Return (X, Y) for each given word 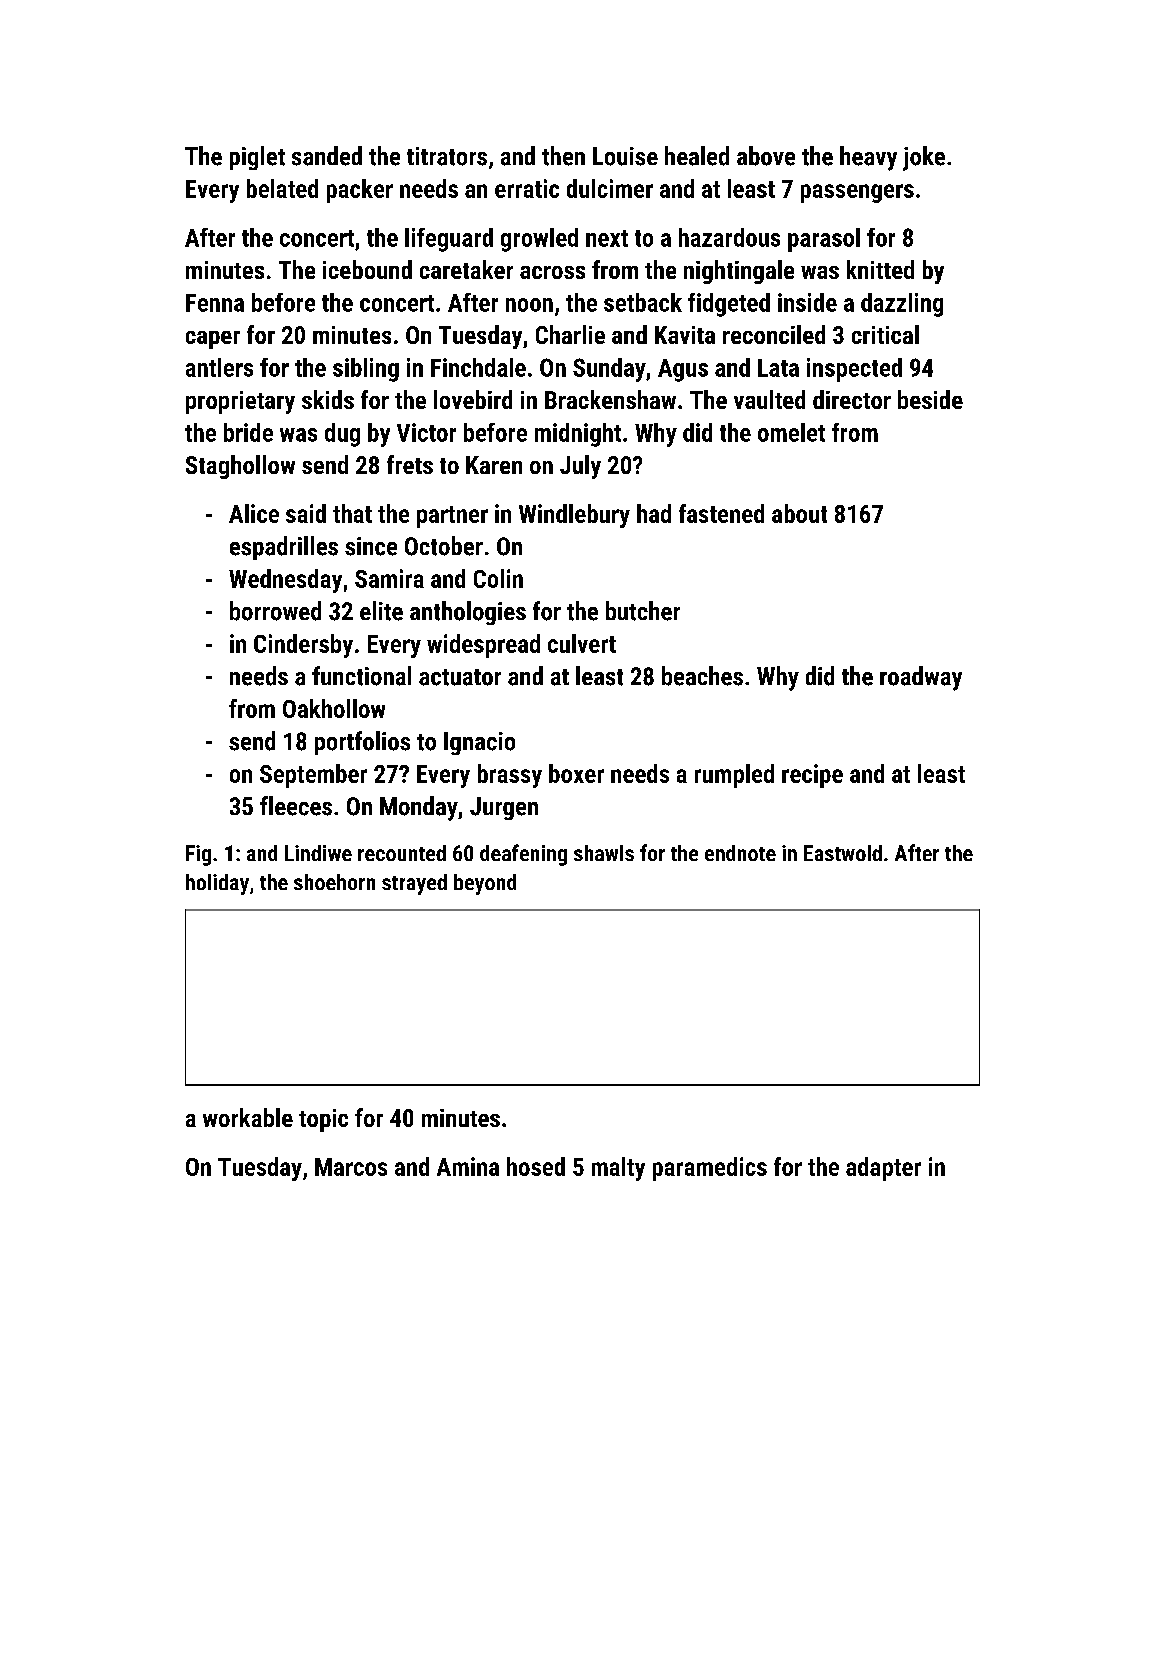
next (607, 238)
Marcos (351, 1167)
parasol (824, 240)
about (799, 513)
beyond (485, 884)
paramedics (710, 1169)
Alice (254, 513)
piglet (257, 158)
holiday (217, 884)
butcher (643, 611)
